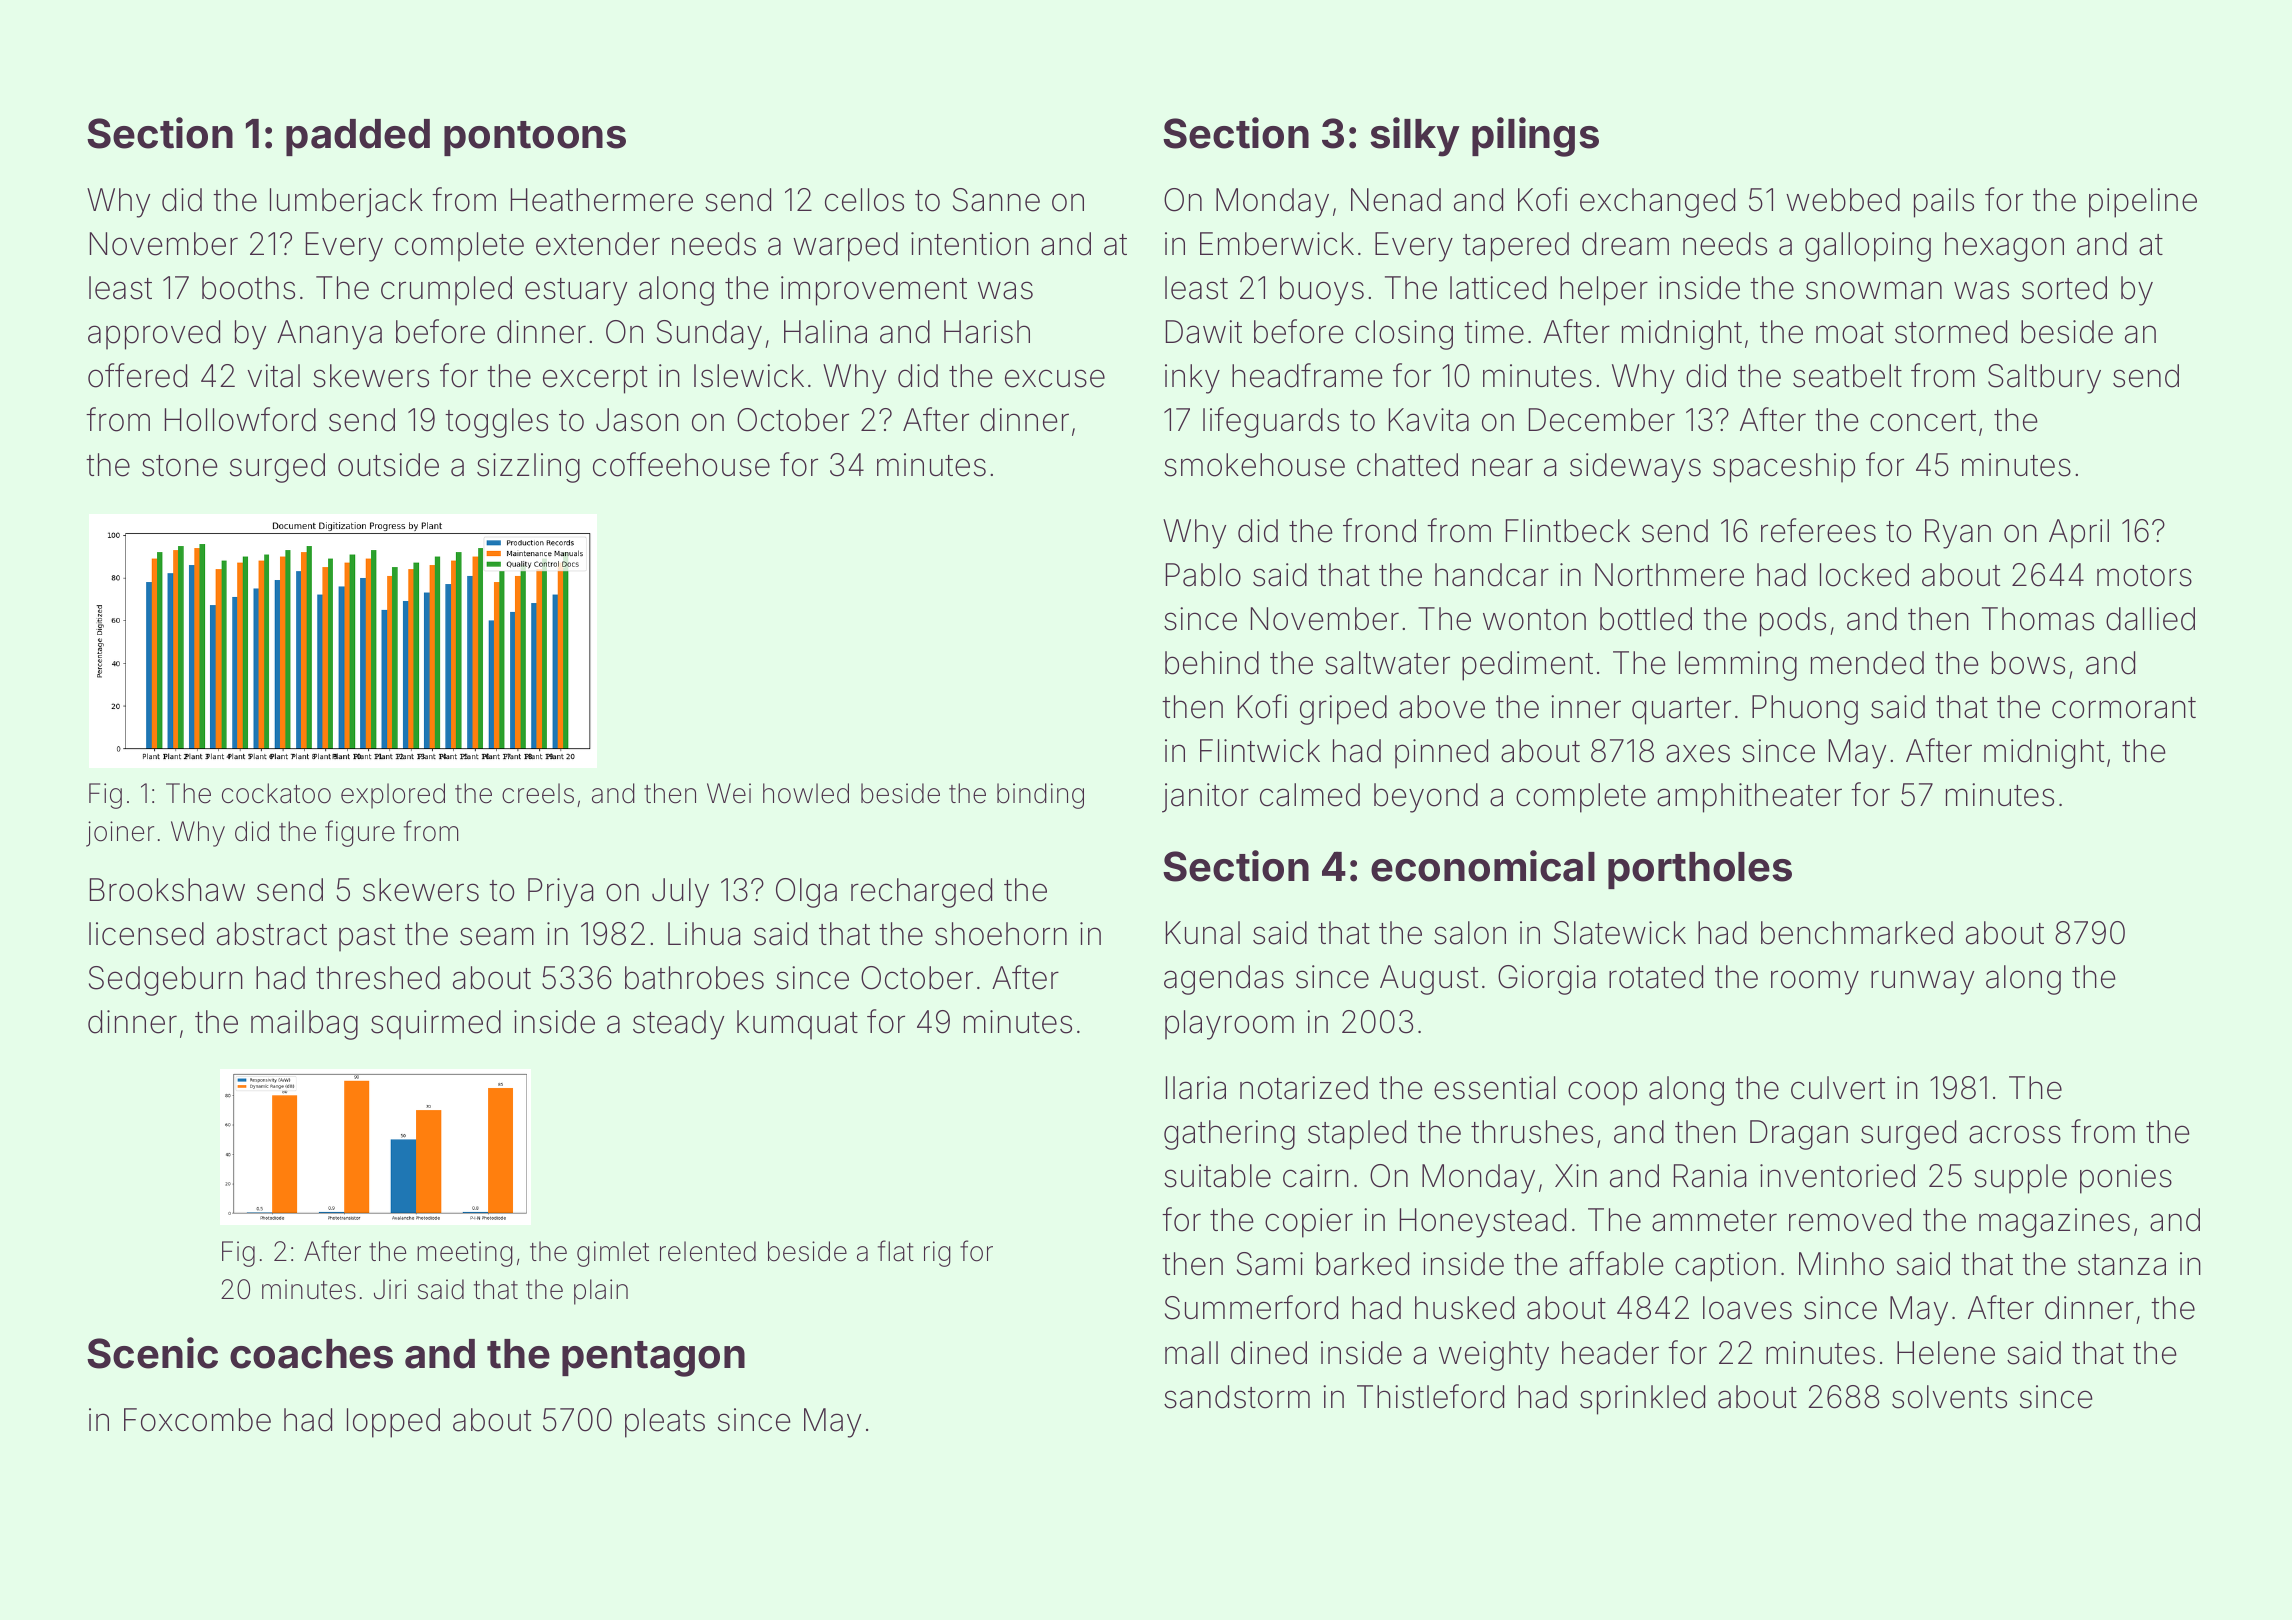  Describe the element at coordinates (1307, 375) in the document. I see `headframe` at that location.
